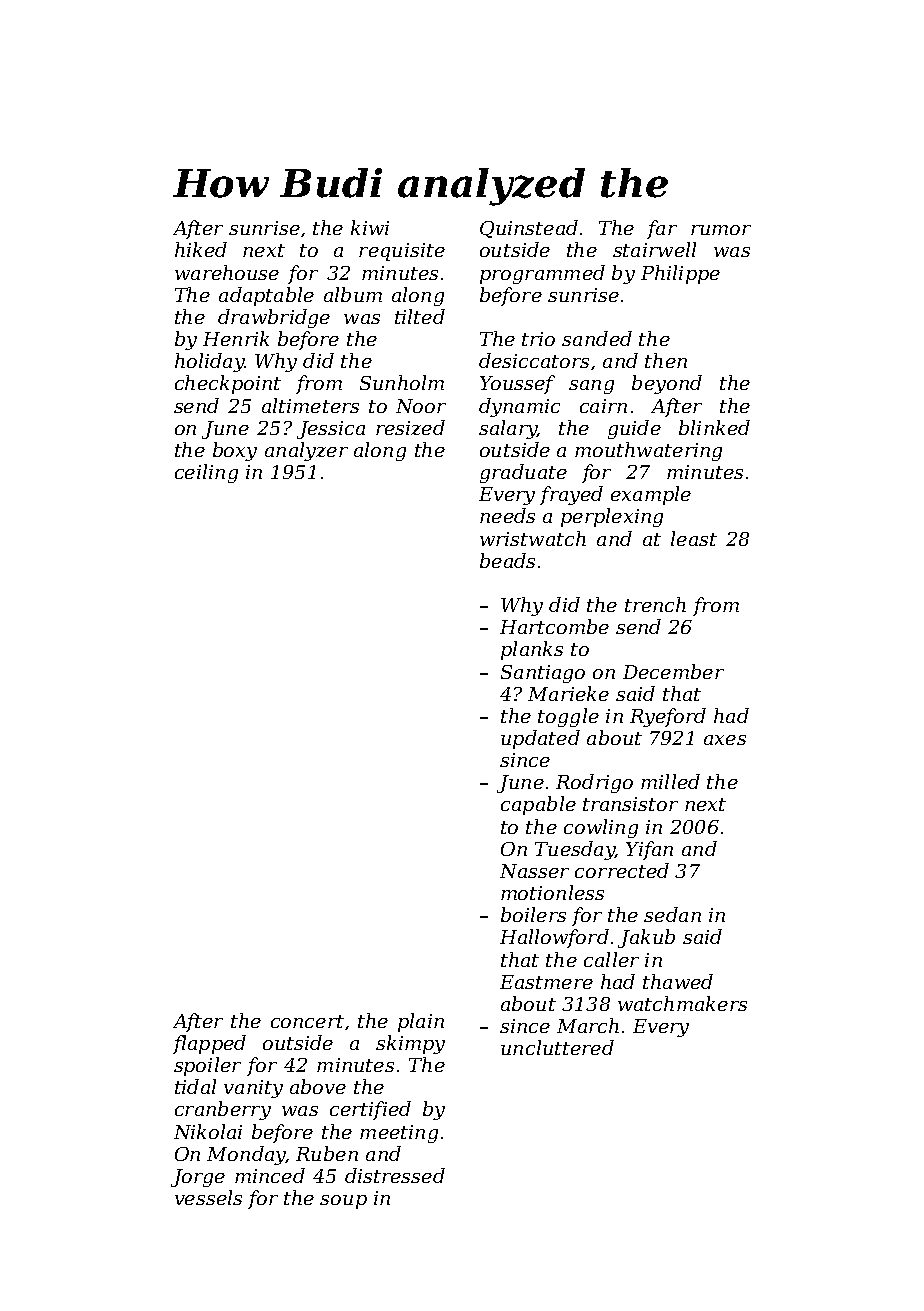 Image resolution: width=924 pixels, height=1311 pixels. I want to click on frayed, so click(571, 495).
